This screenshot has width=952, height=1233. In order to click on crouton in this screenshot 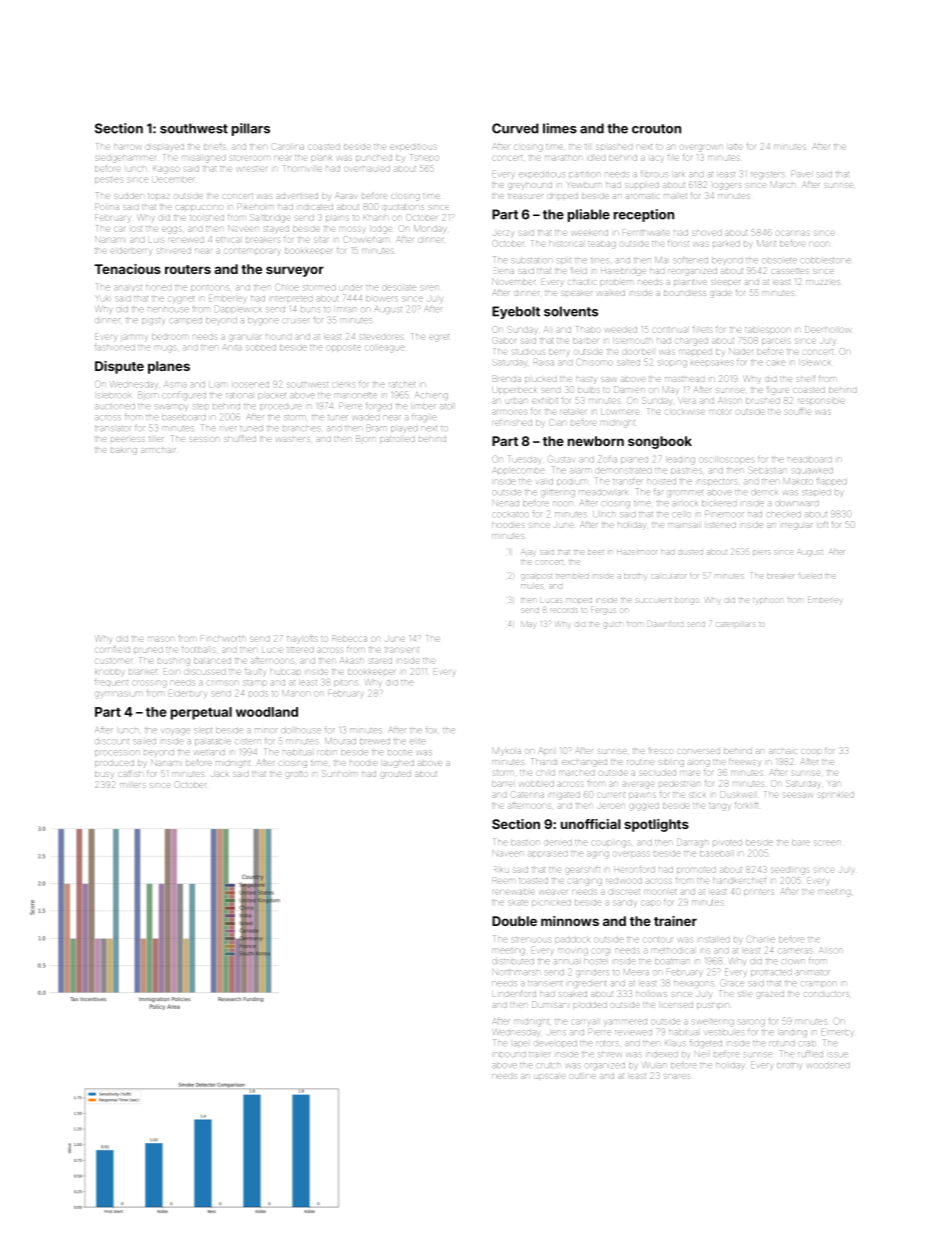, I will do `click(656, 129)`.
